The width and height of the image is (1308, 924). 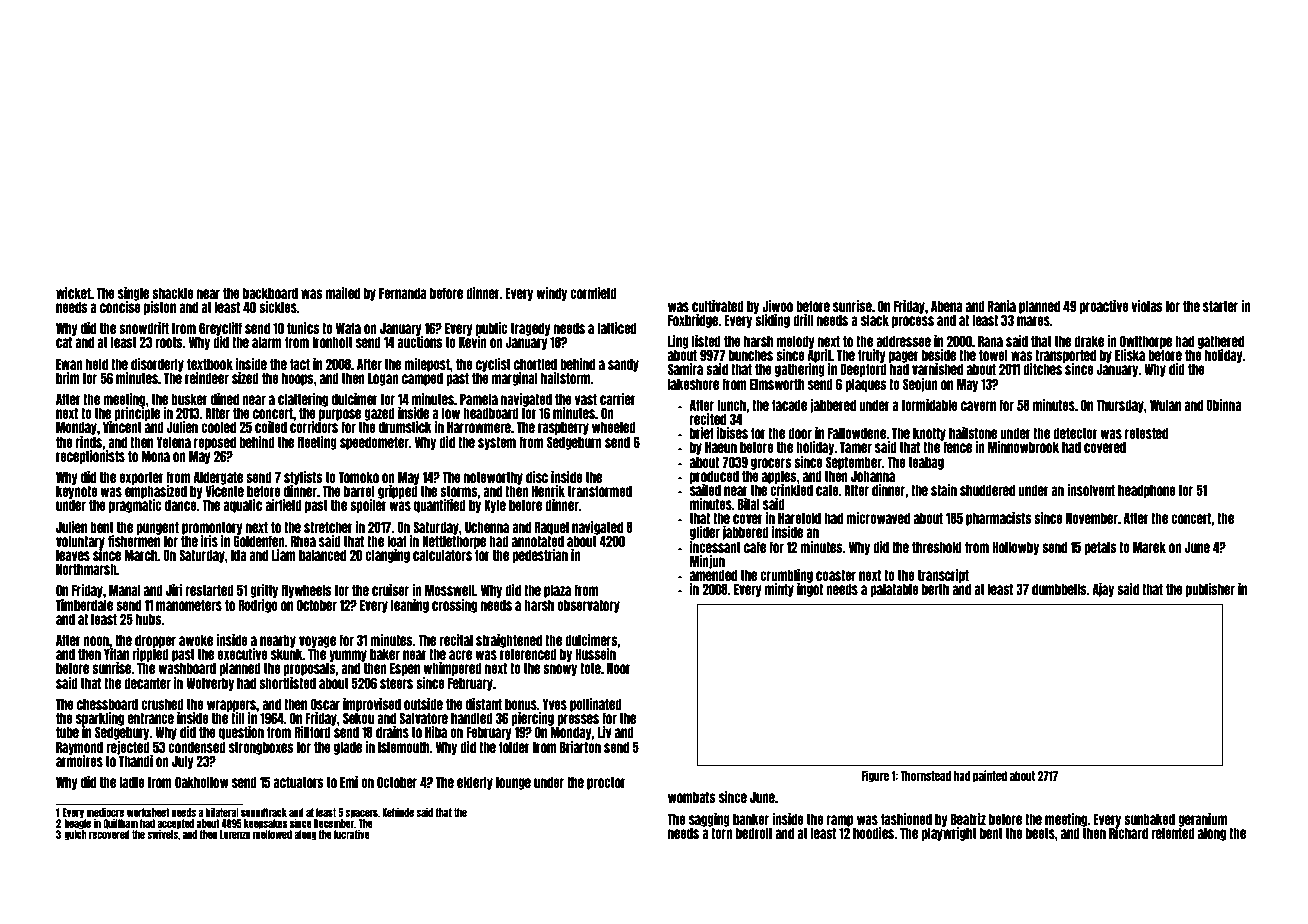 I want to click on Hussein, so click(x=595, y=654).
